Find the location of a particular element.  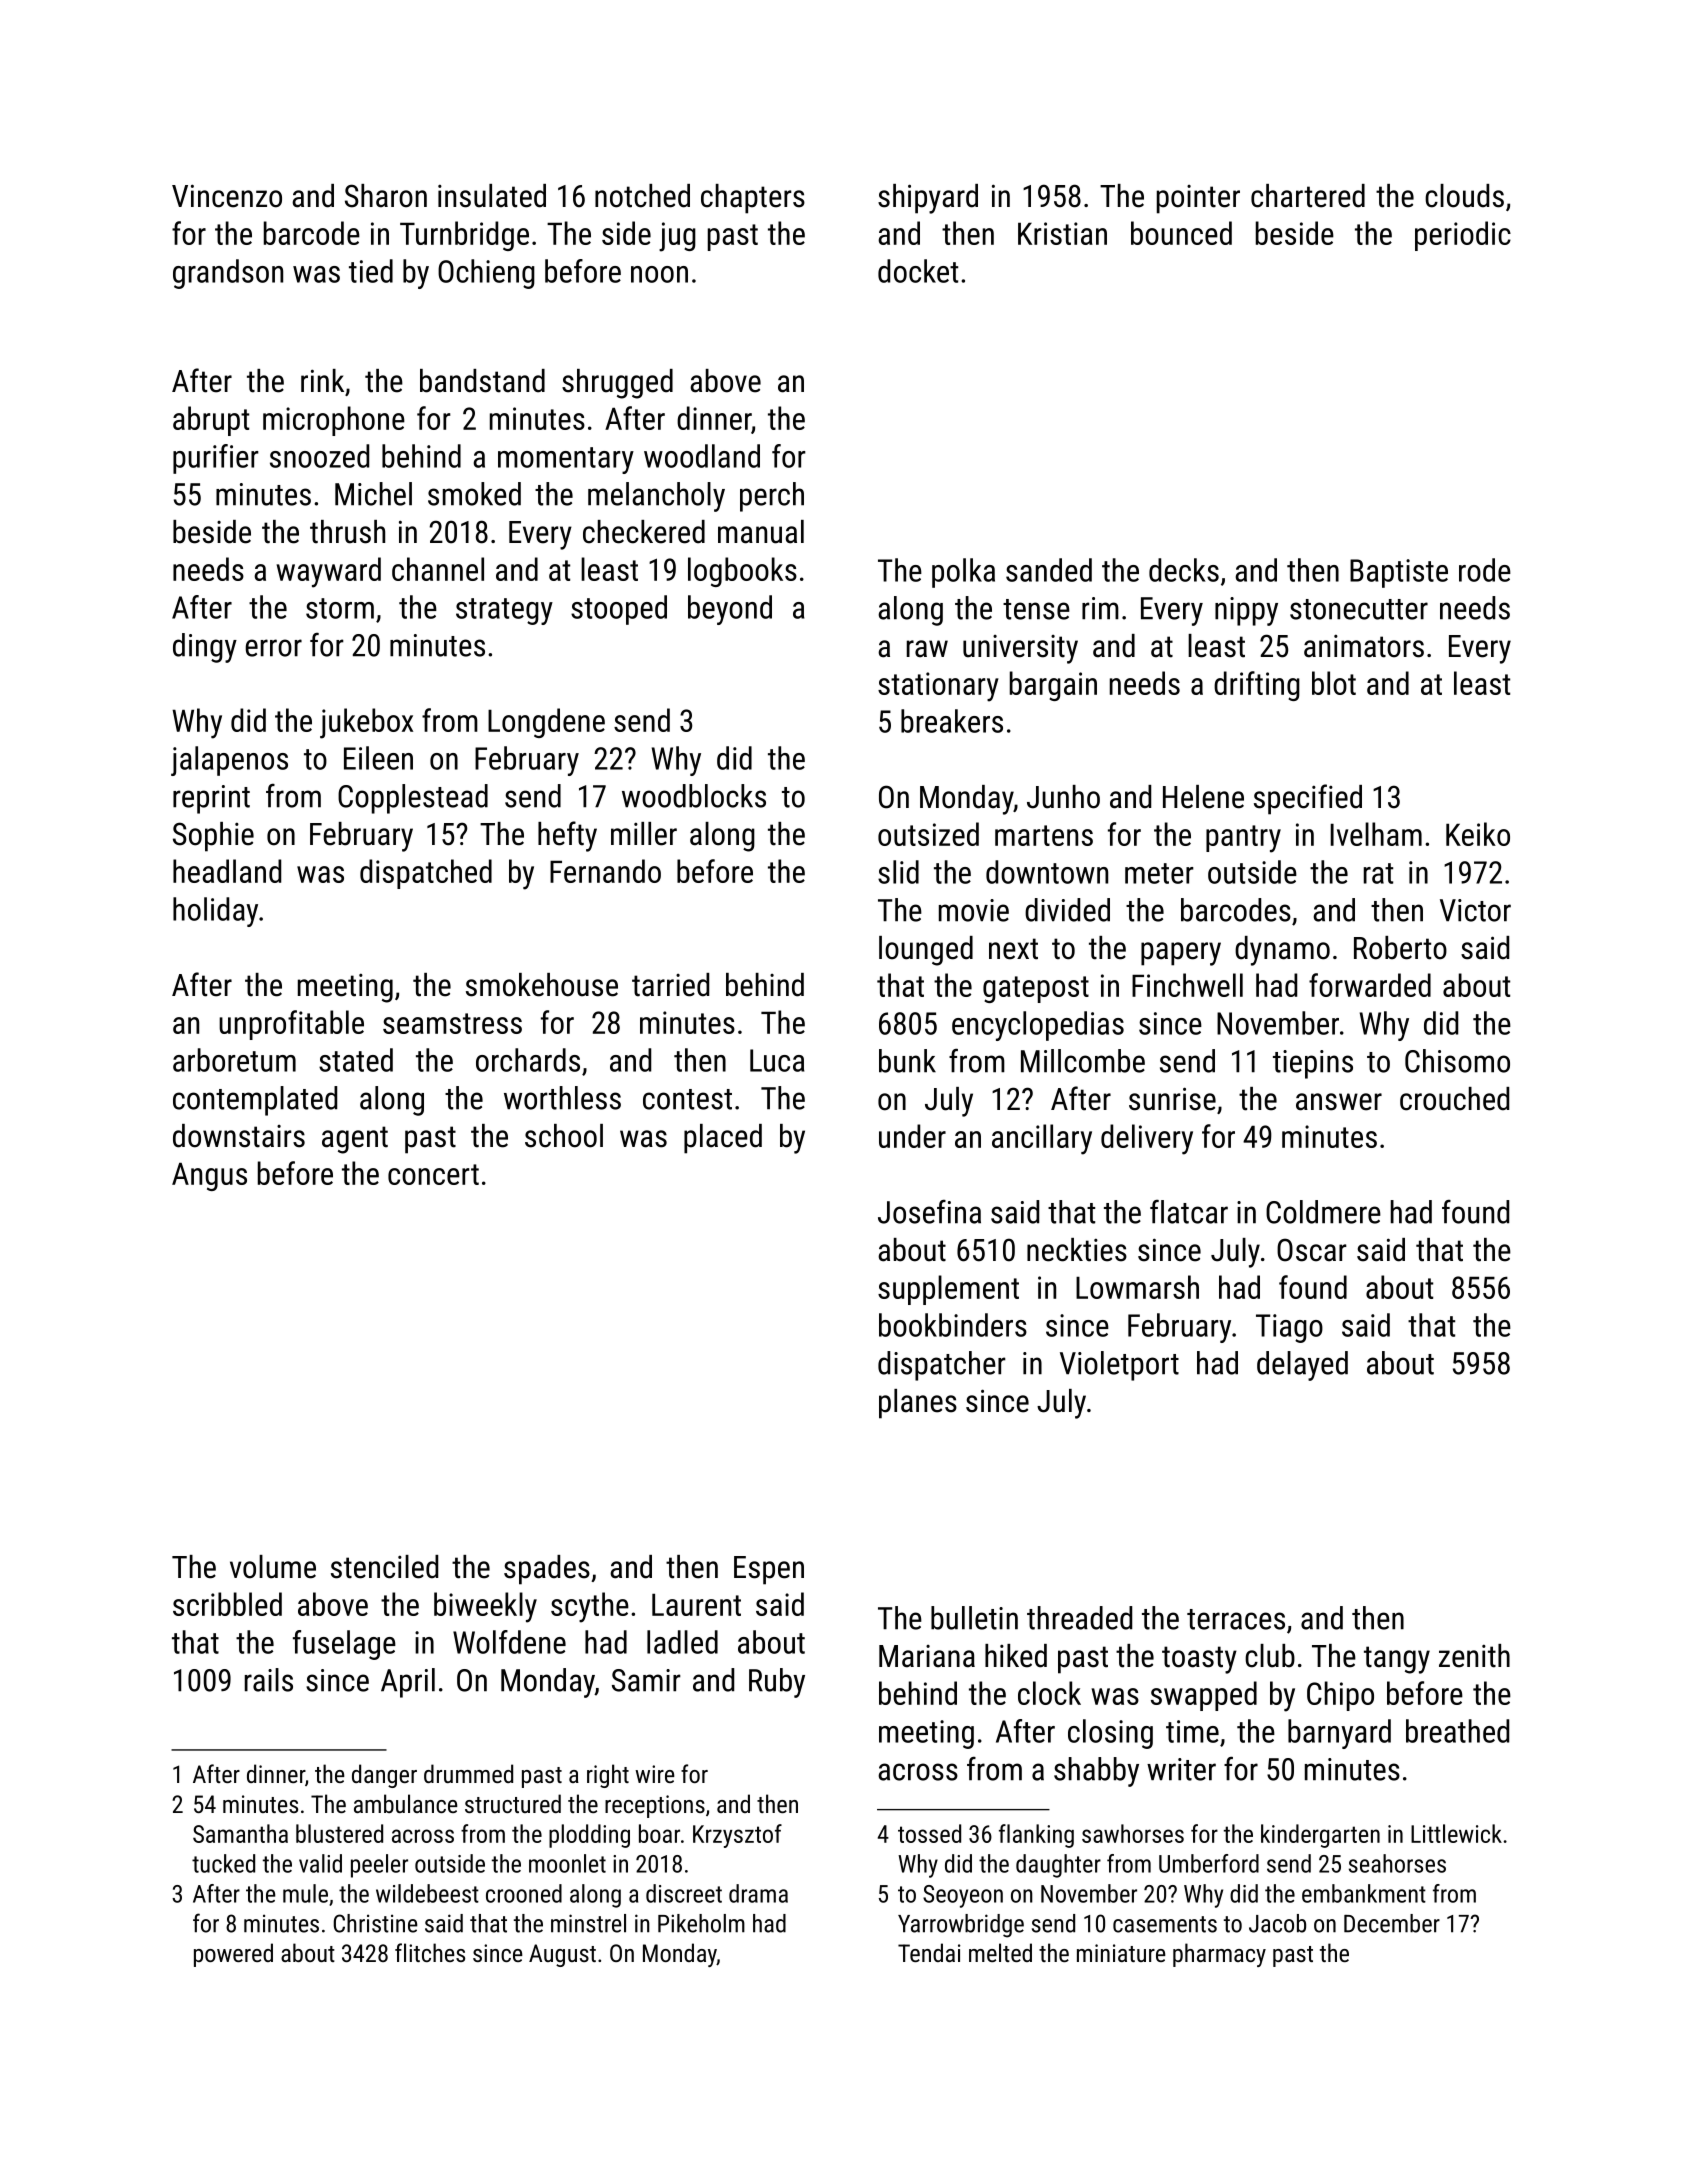

shipyard is located at coordinates (928, 199).
